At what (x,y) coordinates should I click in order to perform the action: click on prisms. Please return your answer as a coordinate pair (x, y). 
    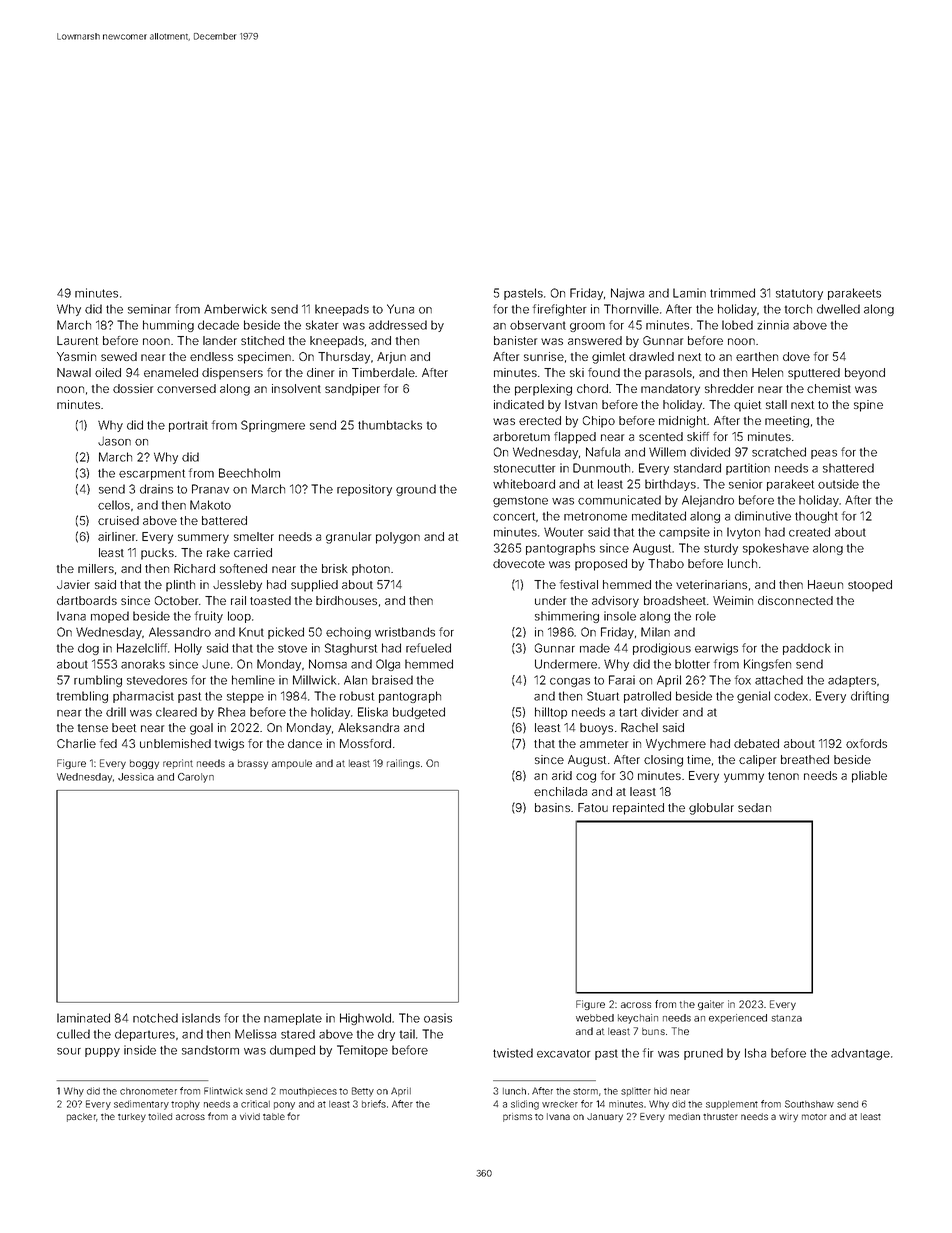
    Looking at the image, I should click on (517, 1117).
